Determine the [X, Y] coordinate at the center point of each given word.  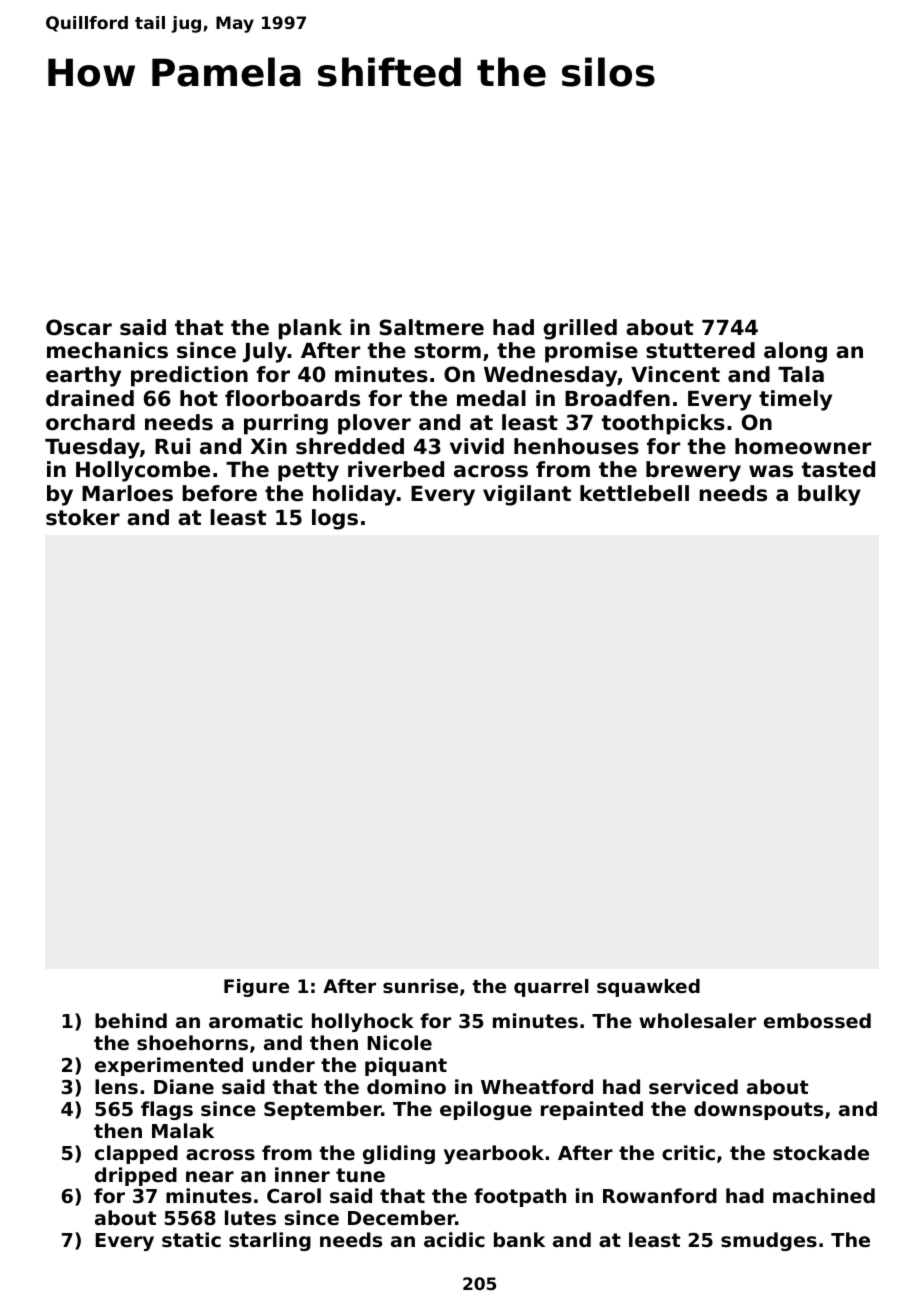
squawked [648, 988]
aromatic [256, 1020]
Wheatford [537, 1086]
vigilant [527, 495]
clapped [136, 1154]
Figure [256, 988]
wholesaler [697, 1021]
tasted [838, 469]
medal [491, 398]
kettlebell [634, 493]
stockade [821, 1152]
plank [310, 329]
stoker [83, 517]
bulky [829, 495]
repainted [592, 1110]
